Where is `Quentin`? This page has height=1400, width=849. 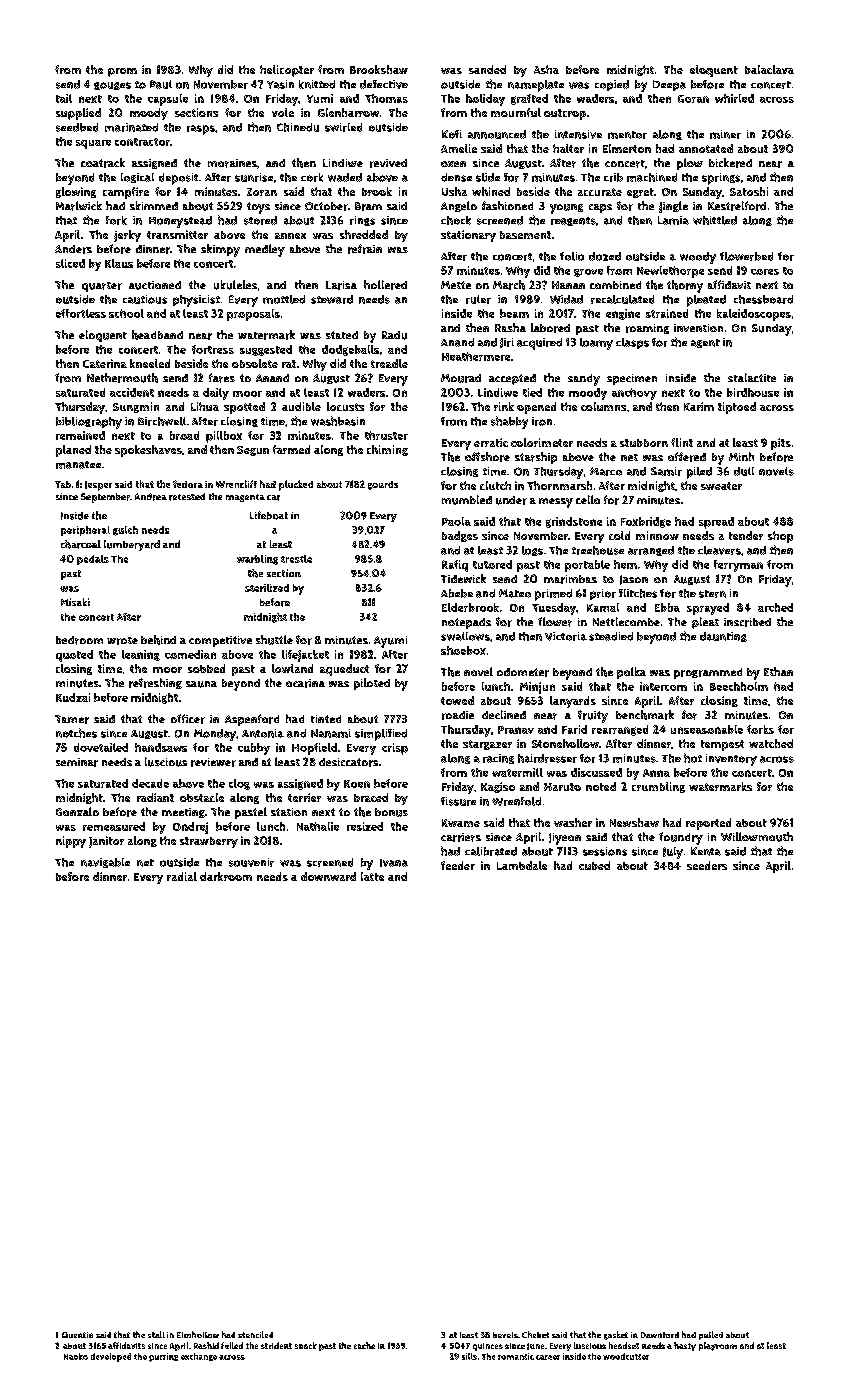
Quentin is located at coordinates (77, 1335).
